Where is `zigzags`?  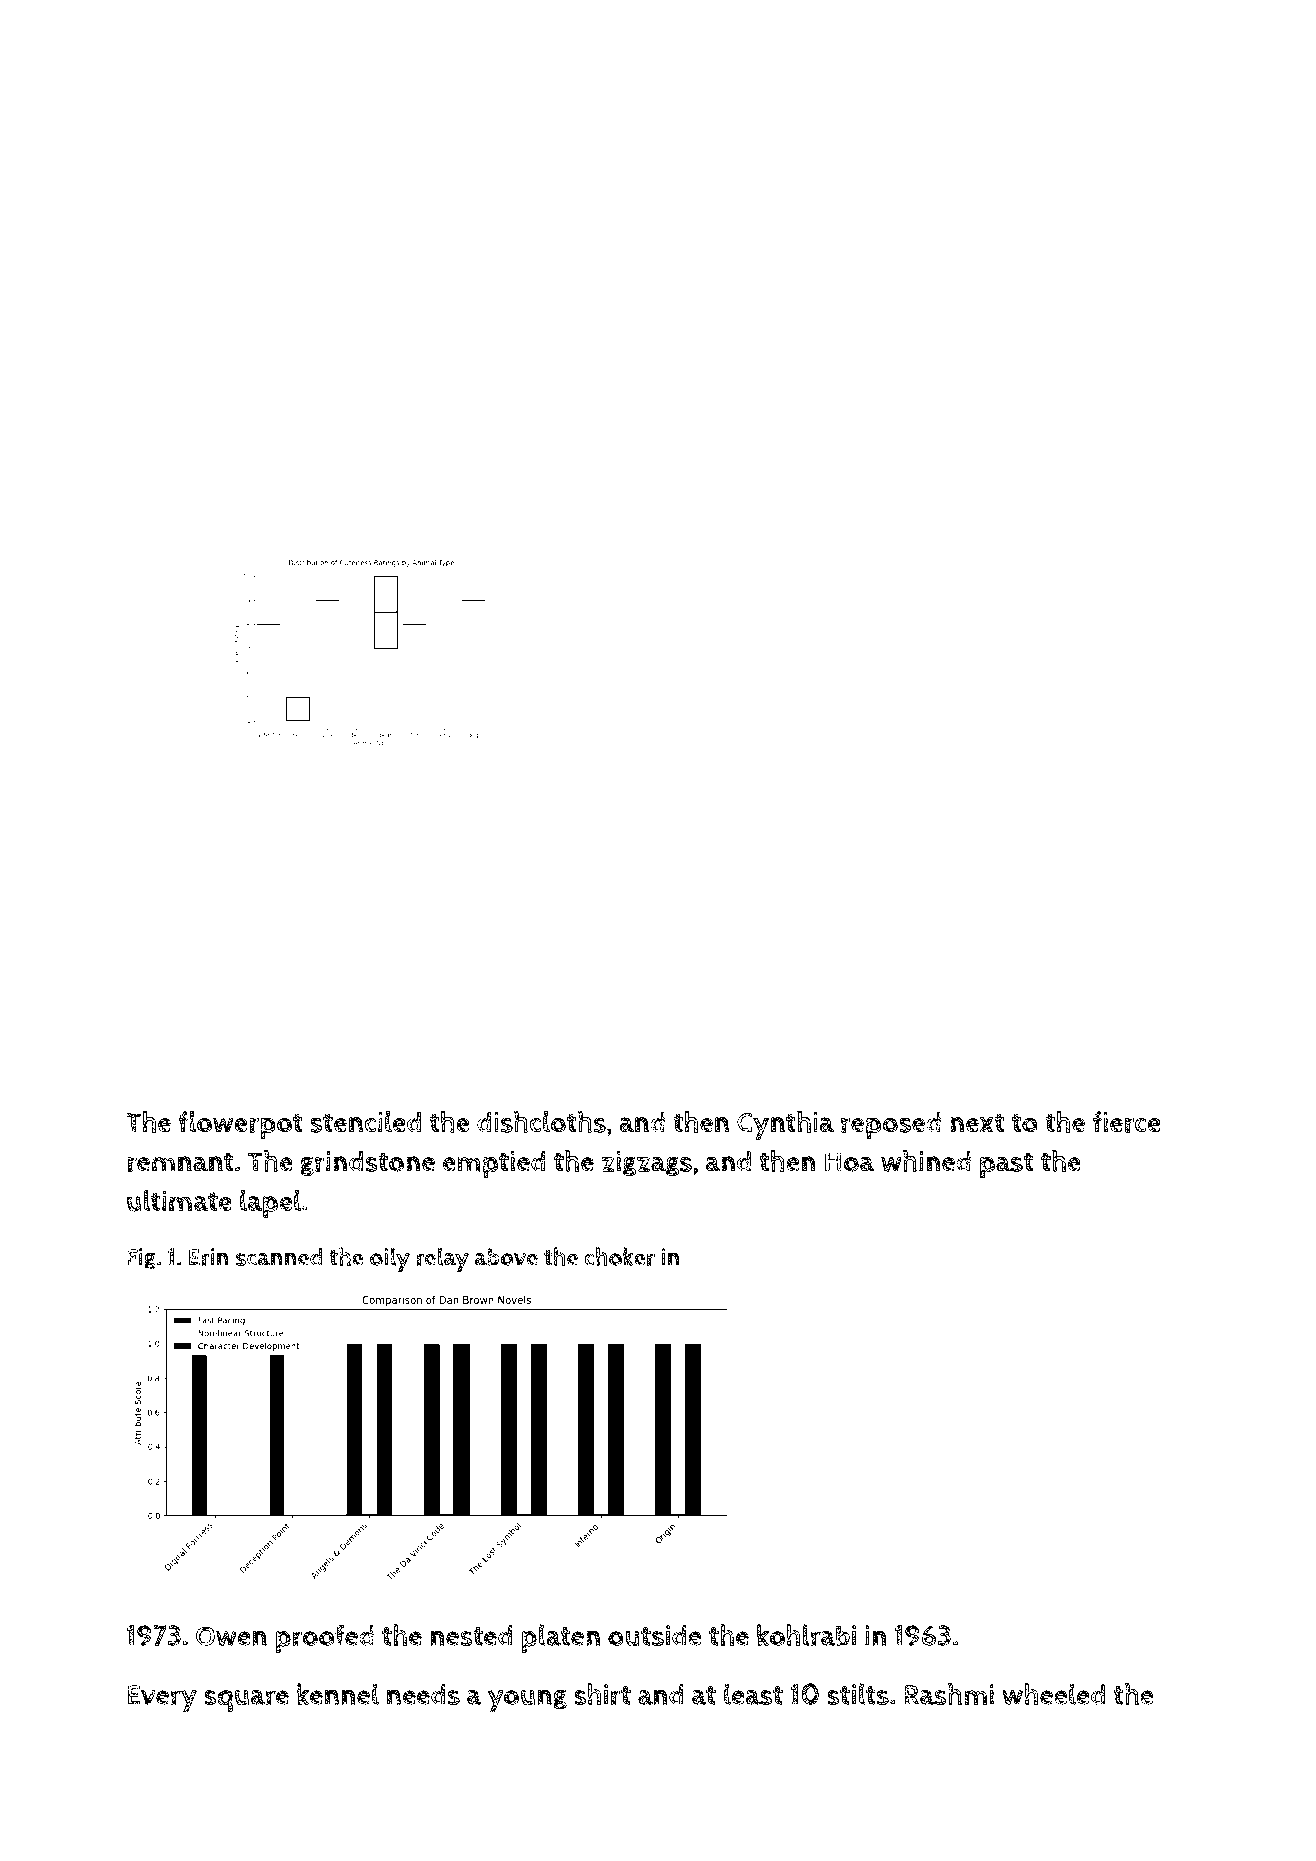
zigzags is located at coordinates (646, 1163).
